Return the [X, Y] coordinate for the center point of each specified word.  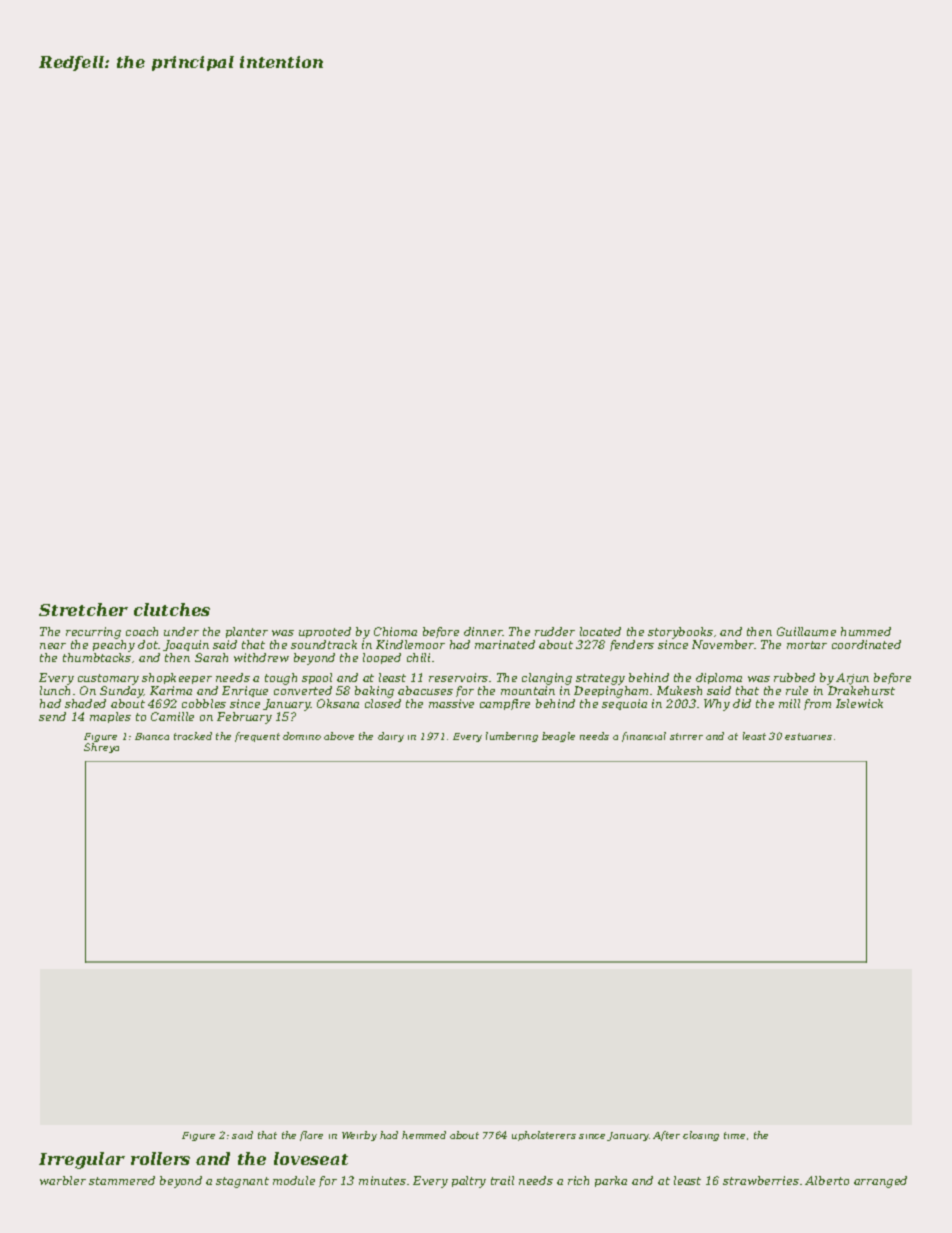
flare [311, 1136]
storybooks [680, 633]
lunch [55, 690]
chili [418, 657]
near [53, 646]
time [734, 1135]
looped [382, 658]
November [723, 644]
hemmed [424, 1135]
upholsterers [544, 1136]
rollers [160, 1158]
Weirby [359, 1136]
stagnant [242, 1182]
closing [701, 1136]
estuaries [808, 736]
